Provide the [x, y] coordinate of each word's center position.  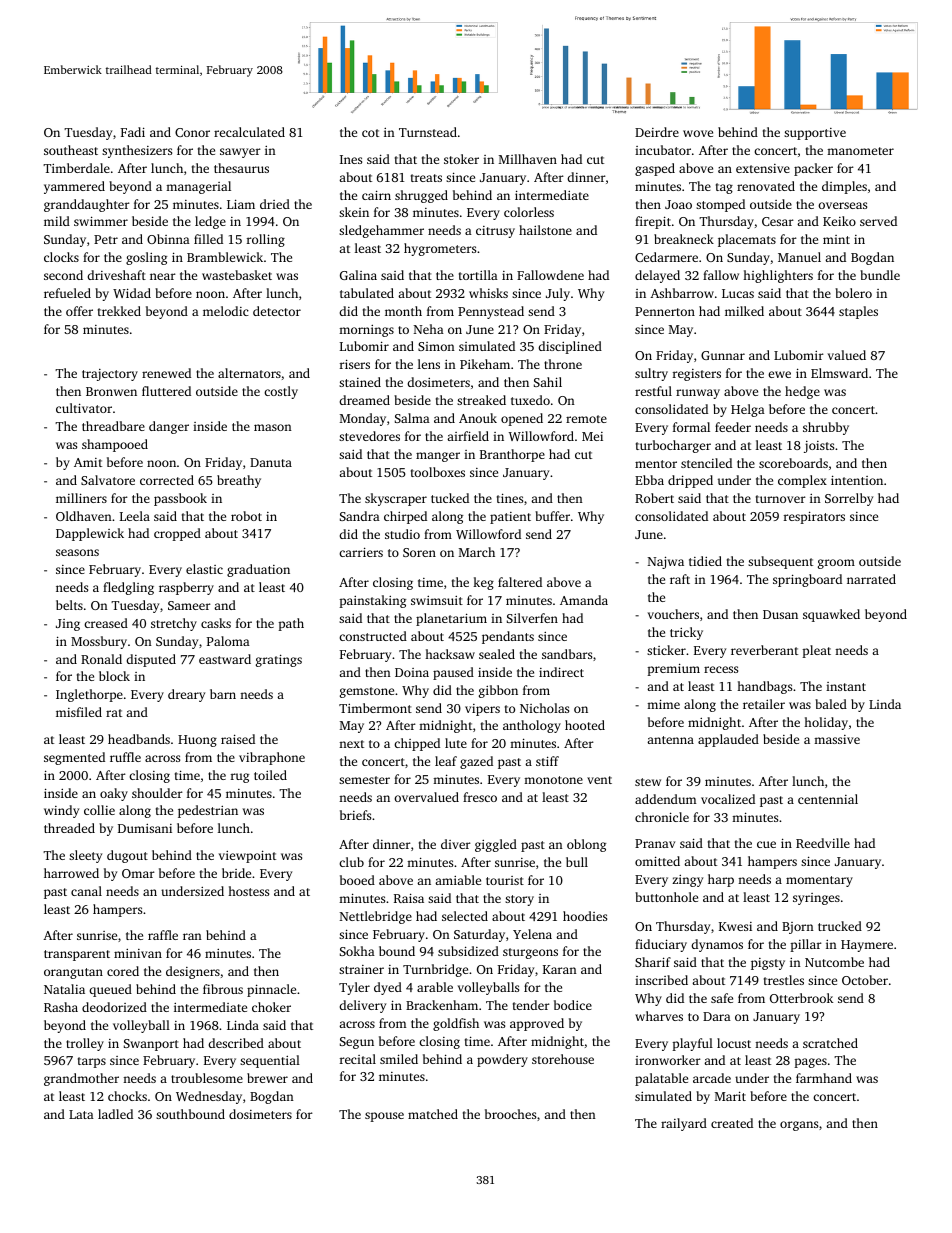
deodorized [114, 1007]
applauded [728, 740]
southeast [71, 150]
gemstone [367, 692]
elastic [204, 569]
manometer [860, 151]
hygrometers [440, 249]
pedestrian [208, 811]
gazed [476, 762]
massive [837, 739]
